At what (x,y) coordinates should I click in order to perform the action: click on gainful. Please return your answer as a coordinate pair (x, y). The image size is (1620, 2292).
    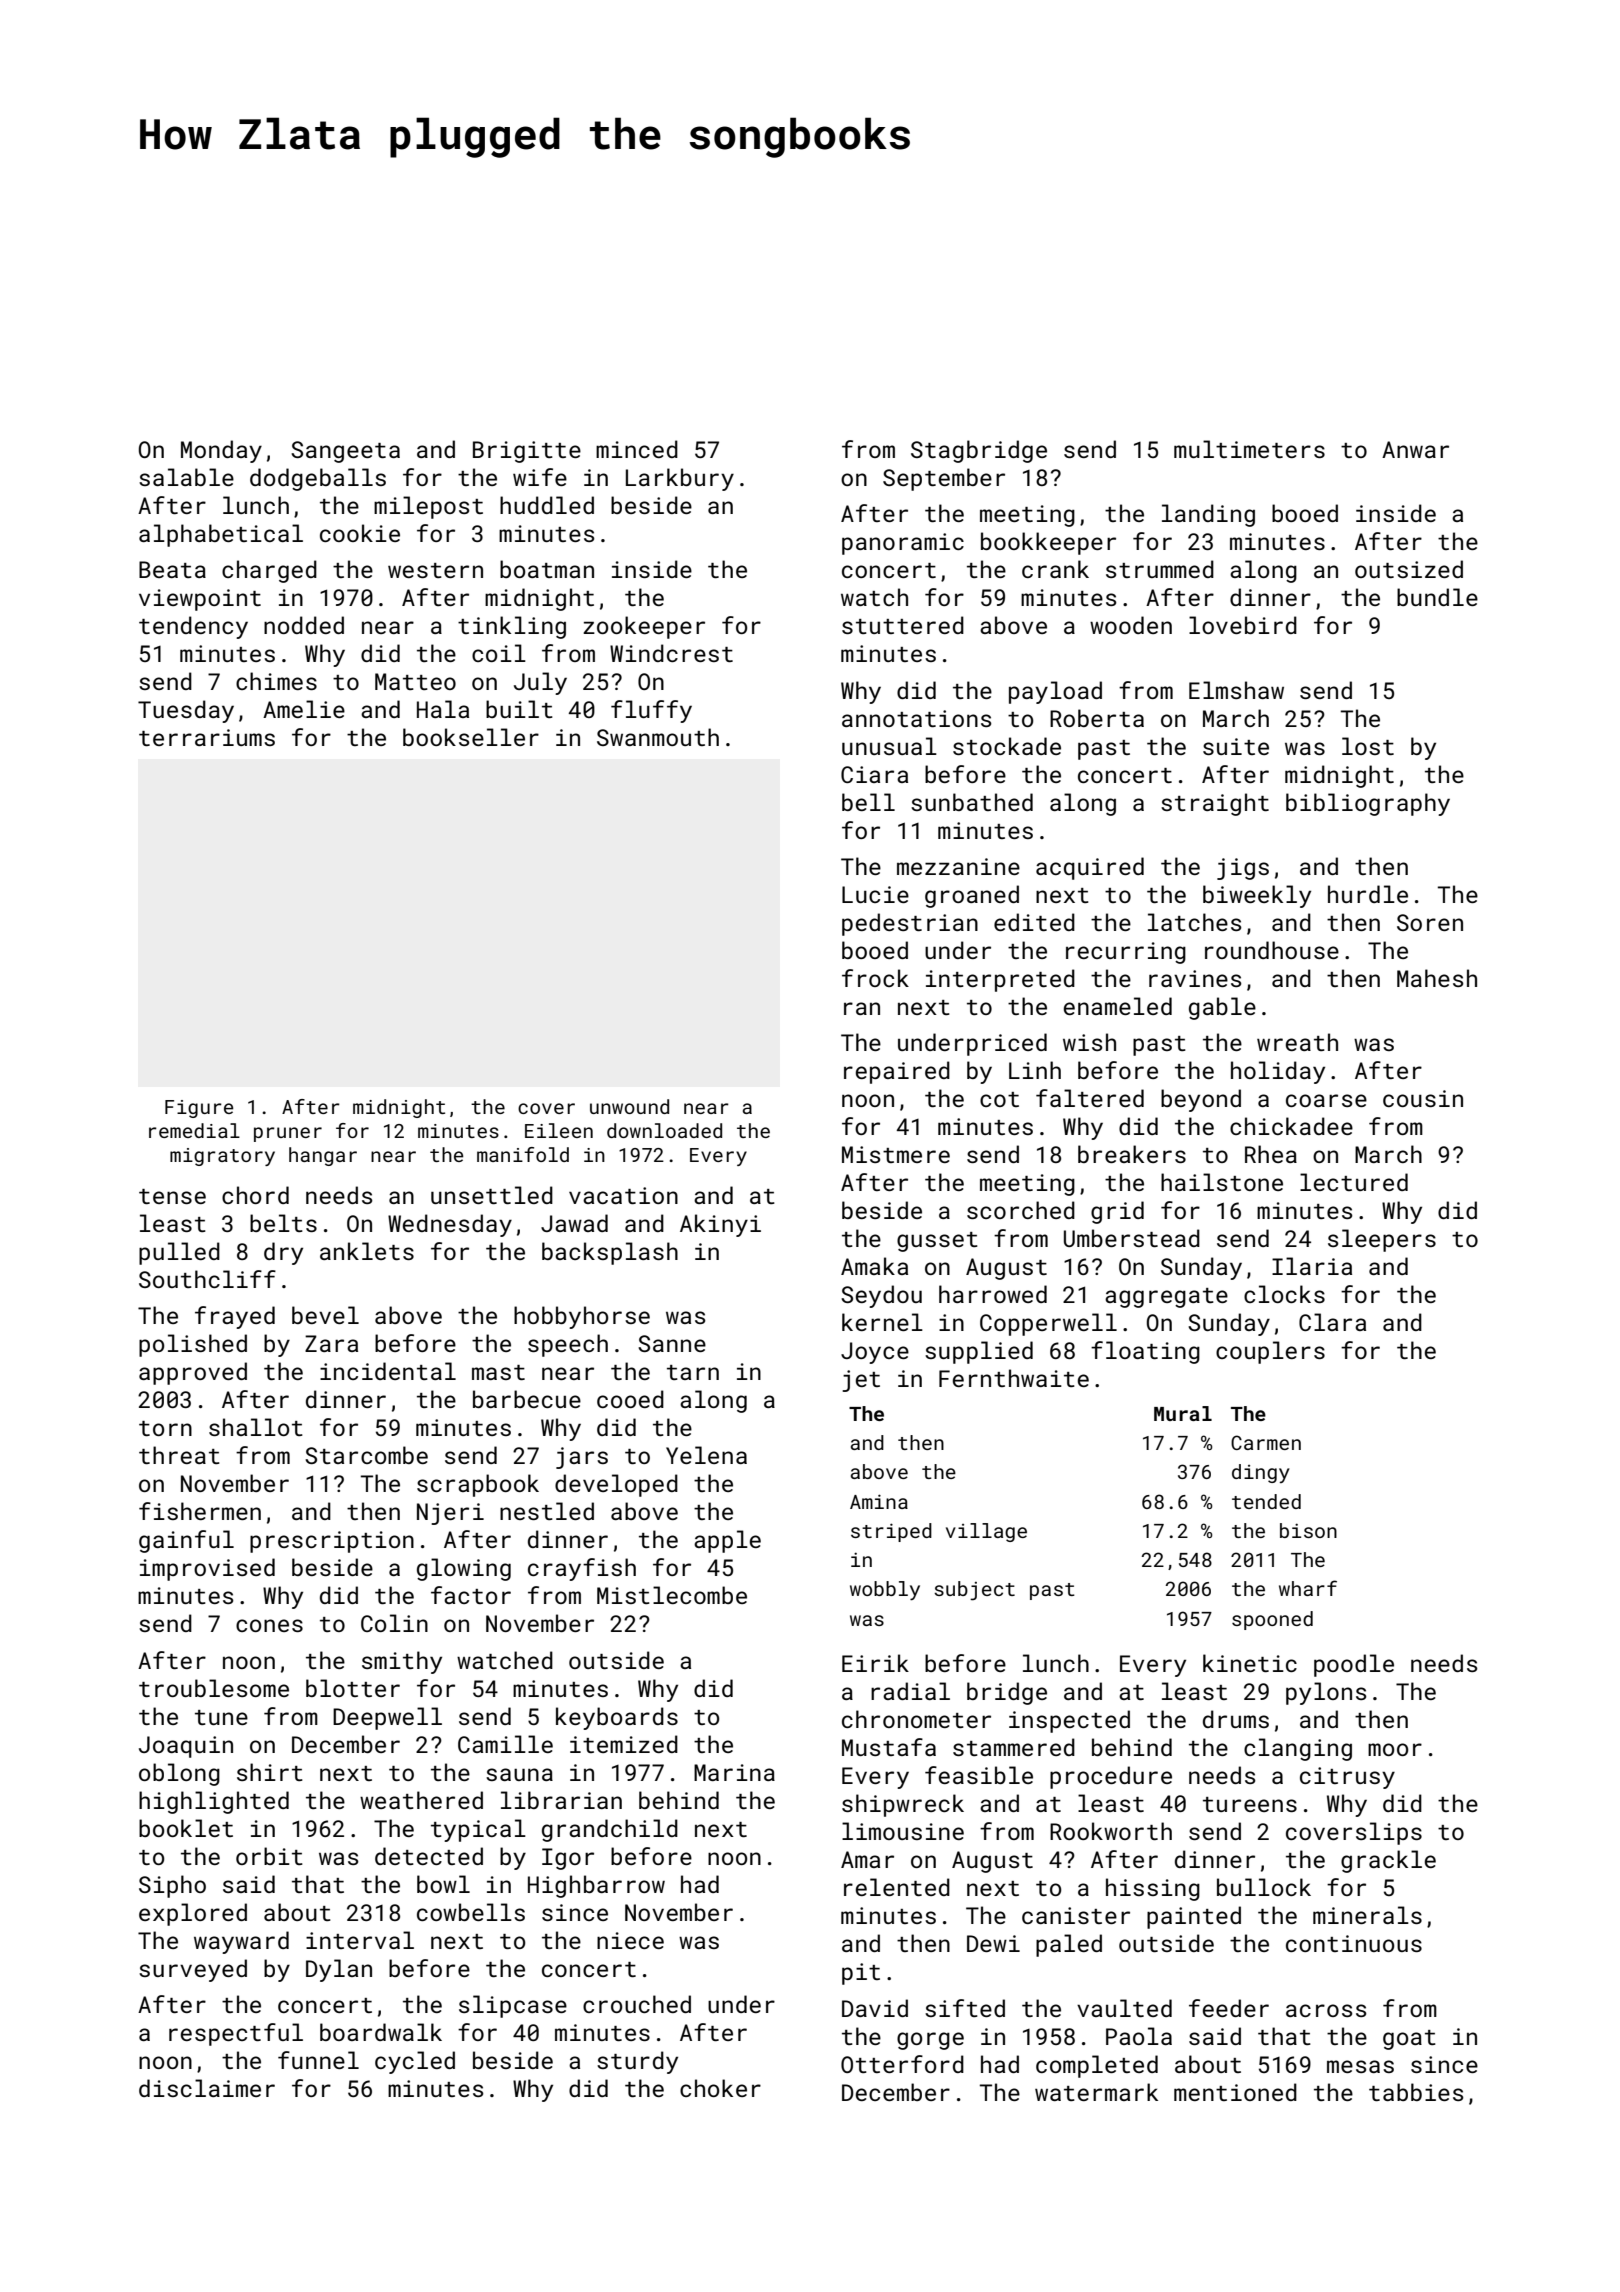
    Looking at the image, I should click on (186, 1541).
